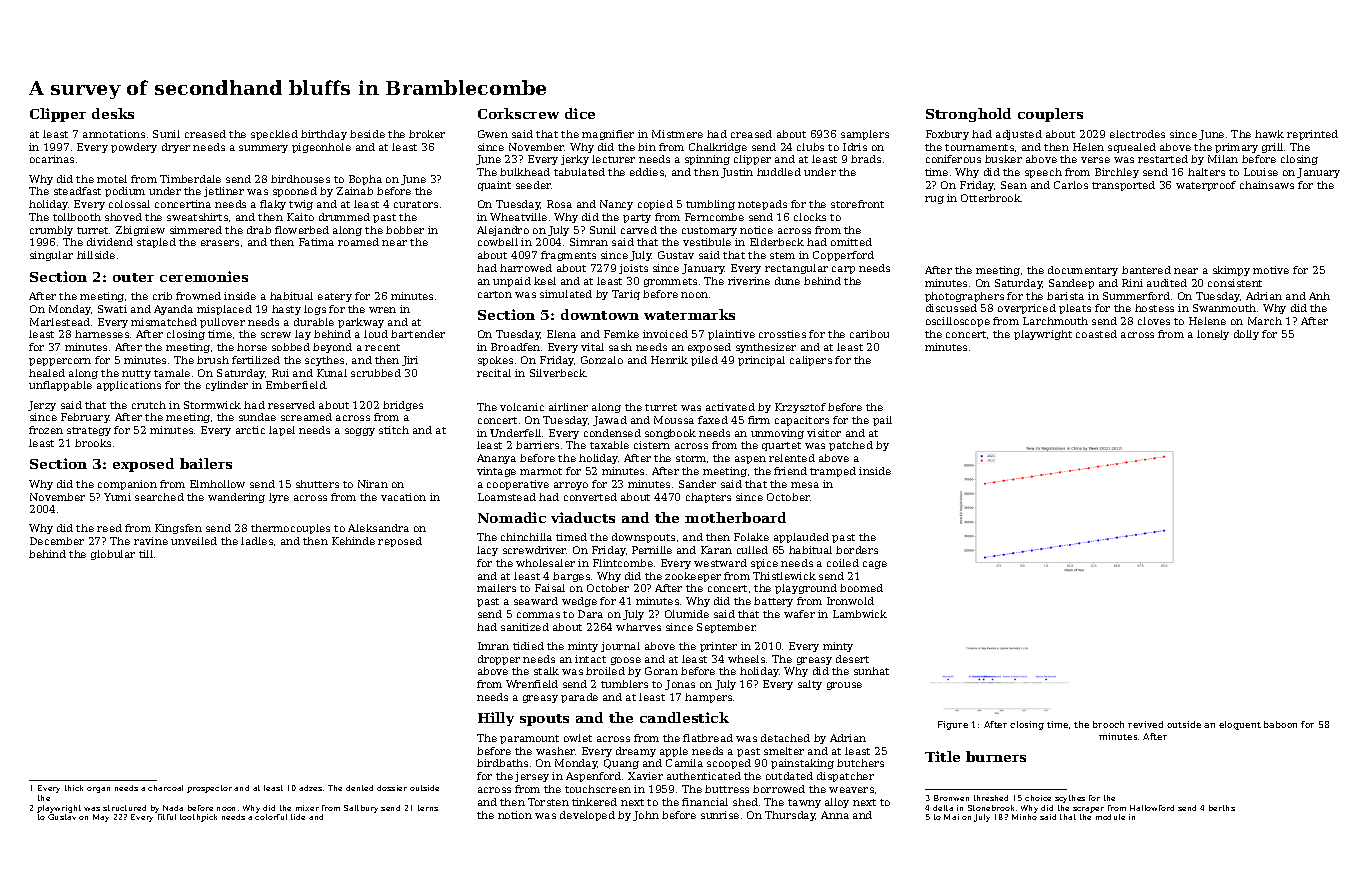 Image resolution: width=1372 pixels, height=887 pixels. What do you see at coordinates (1108, 724) in the screenshot?
I see `brooch` at bounding box center [1108, 724].
